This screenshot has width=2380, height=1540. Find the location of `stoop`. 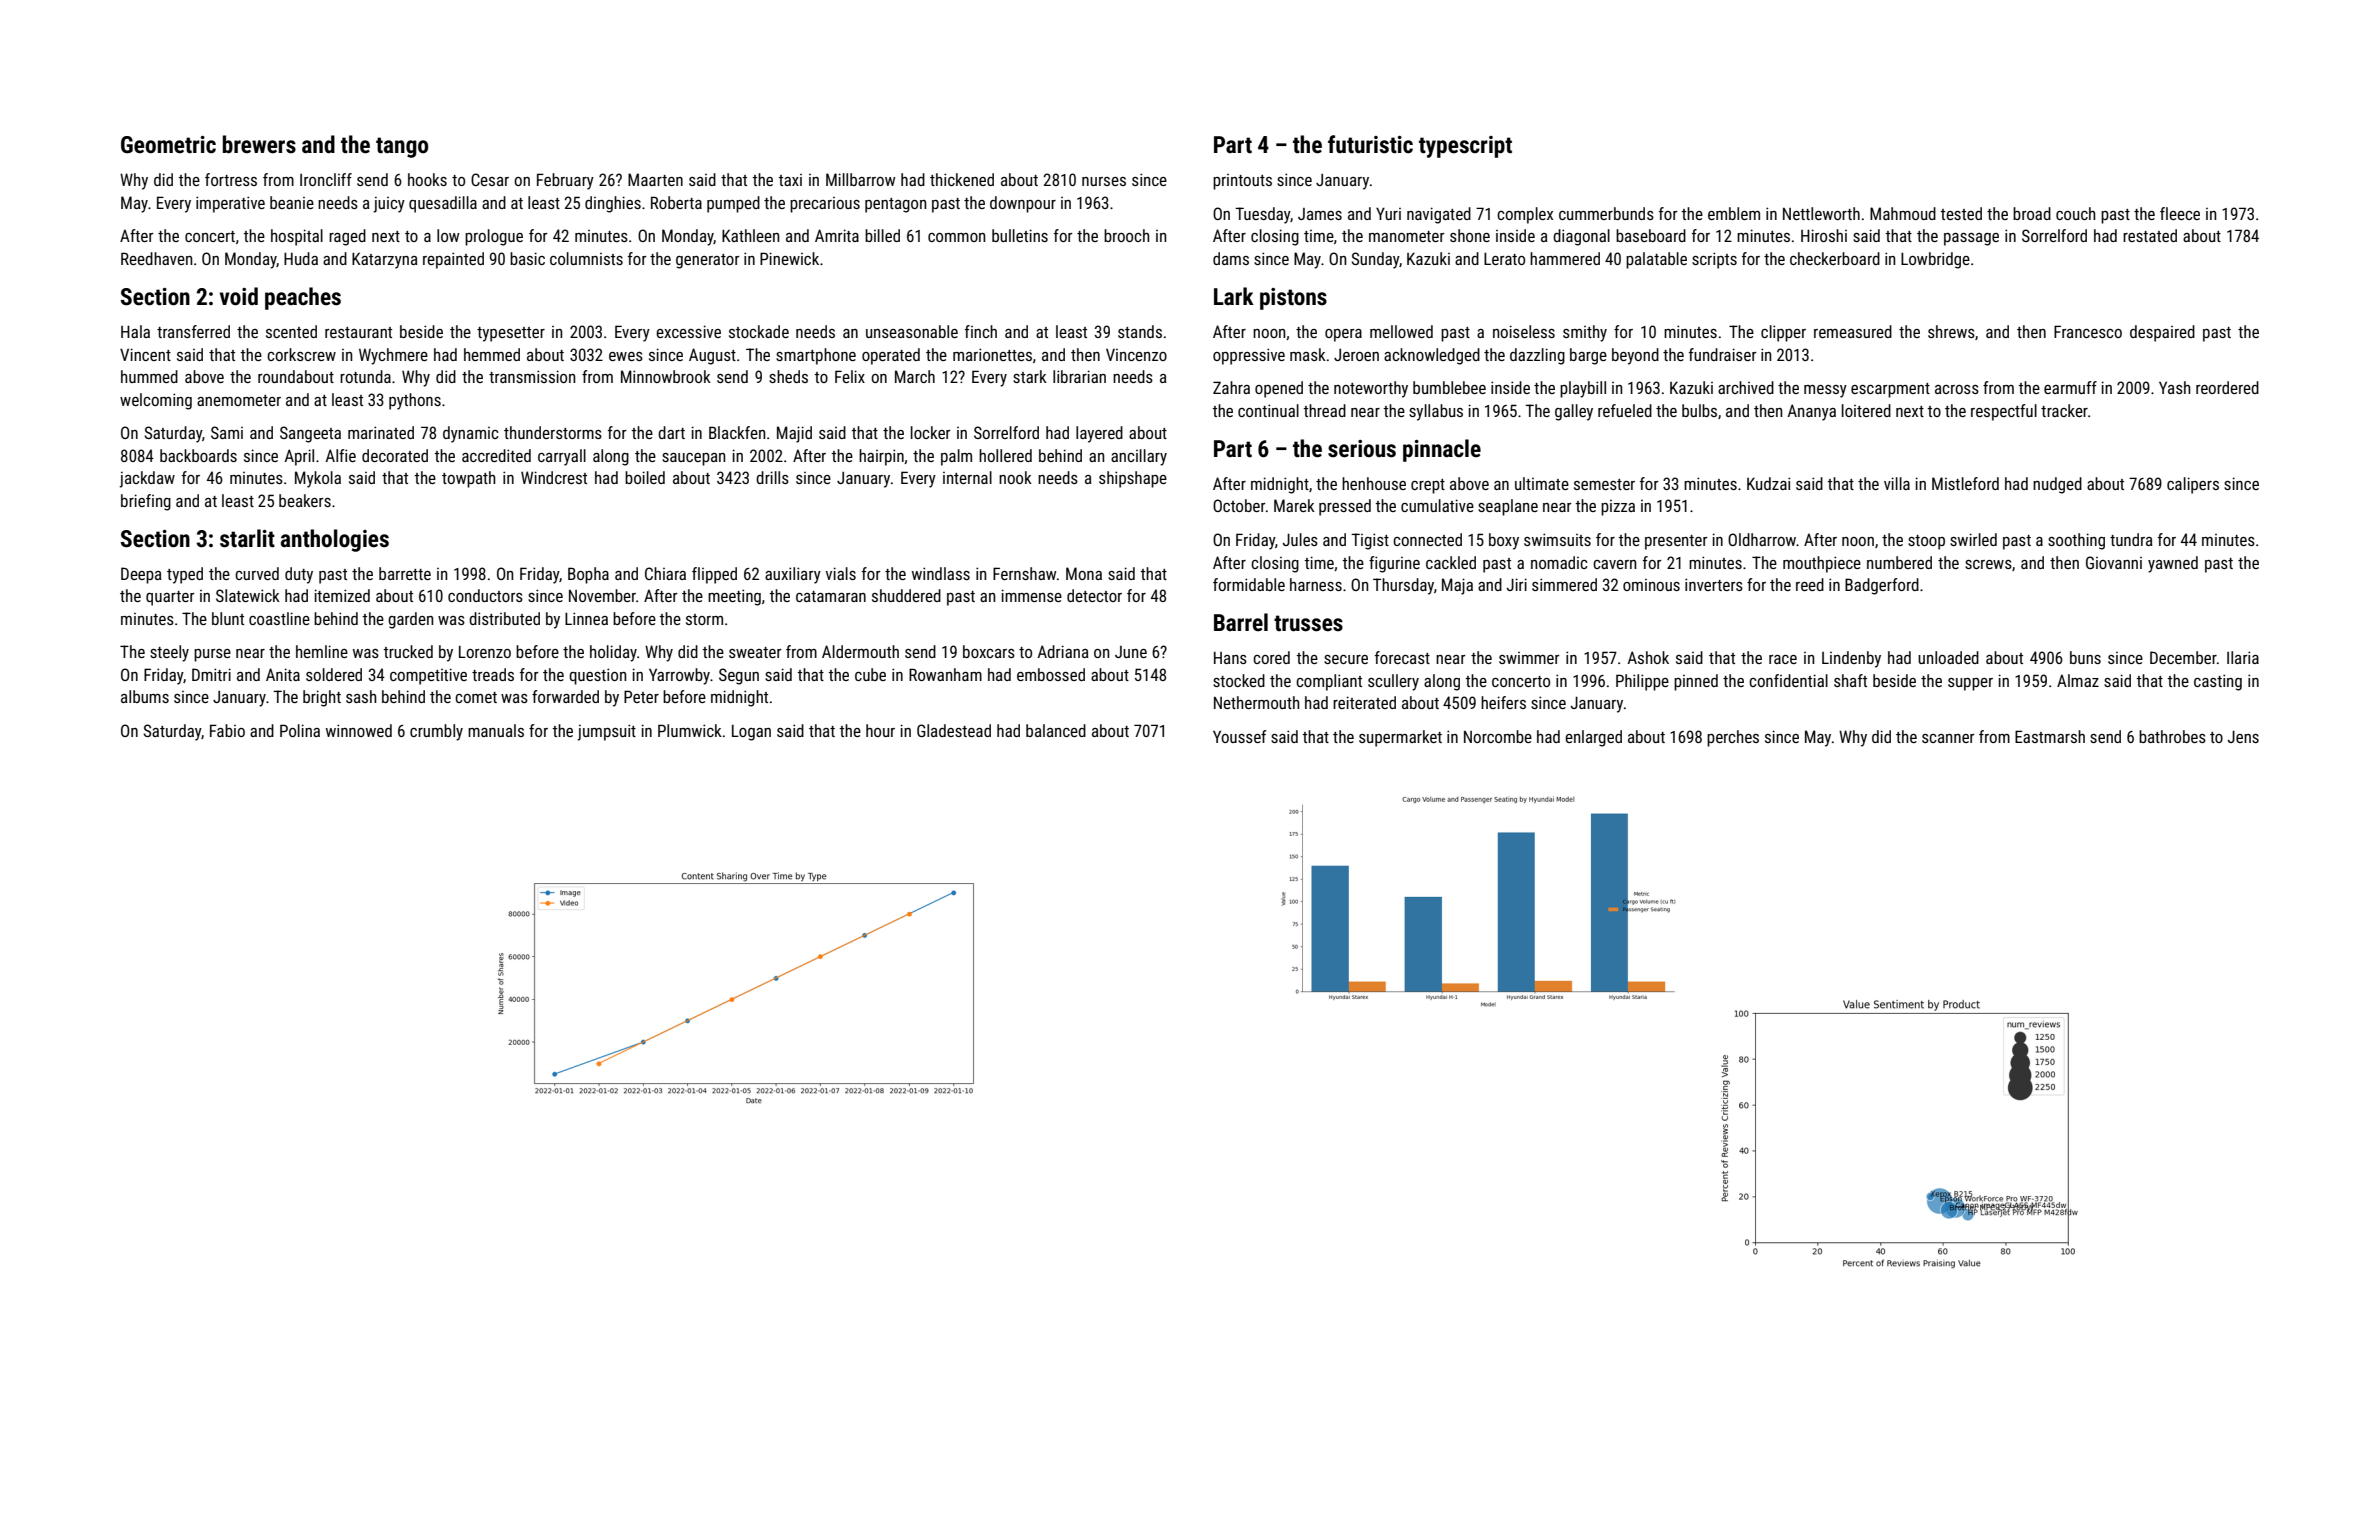

stoop is located at coordinates (1926, 542).
